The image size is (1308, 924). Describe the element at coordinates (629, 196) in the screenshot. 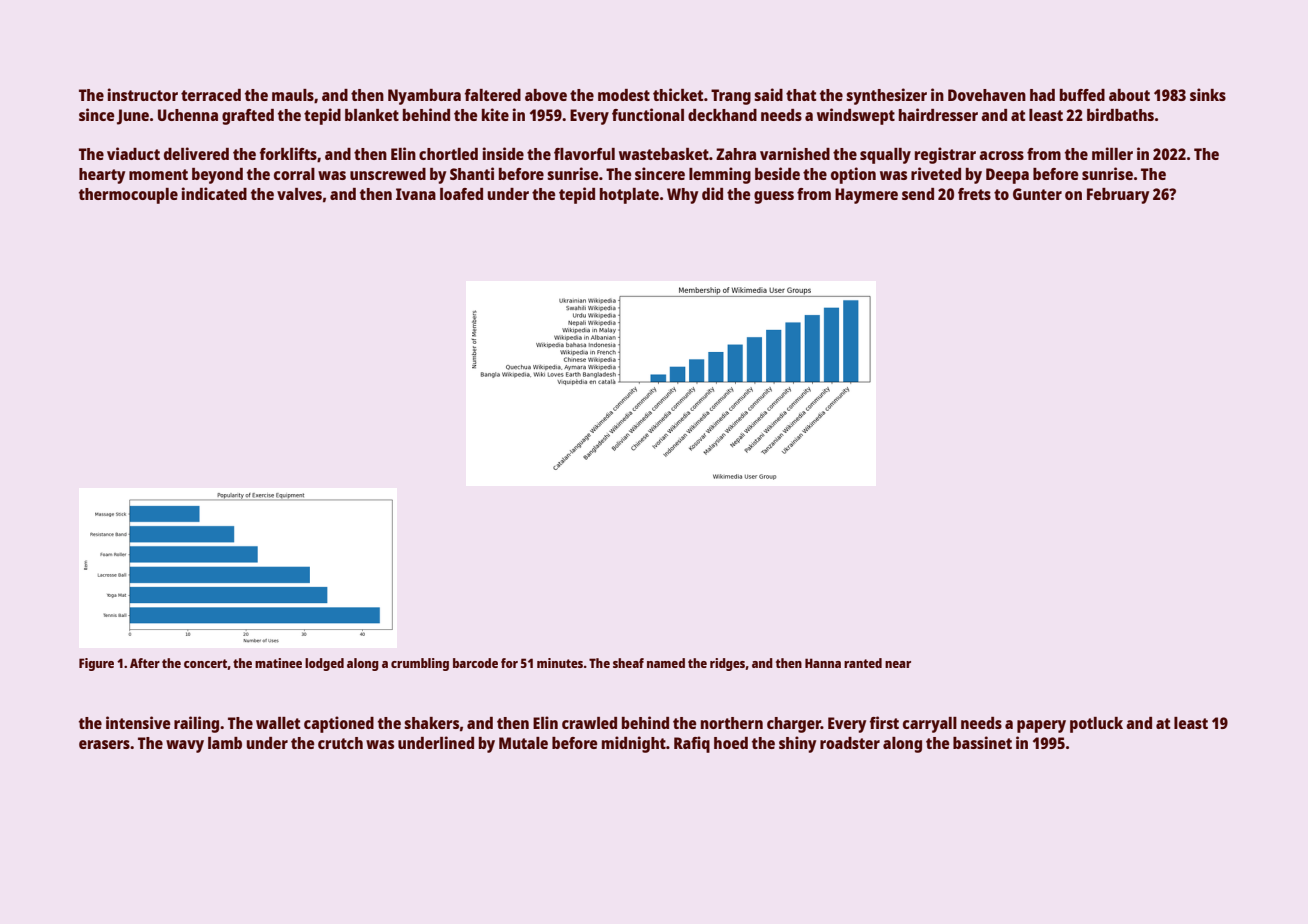

I see `hotplate` at that location.
